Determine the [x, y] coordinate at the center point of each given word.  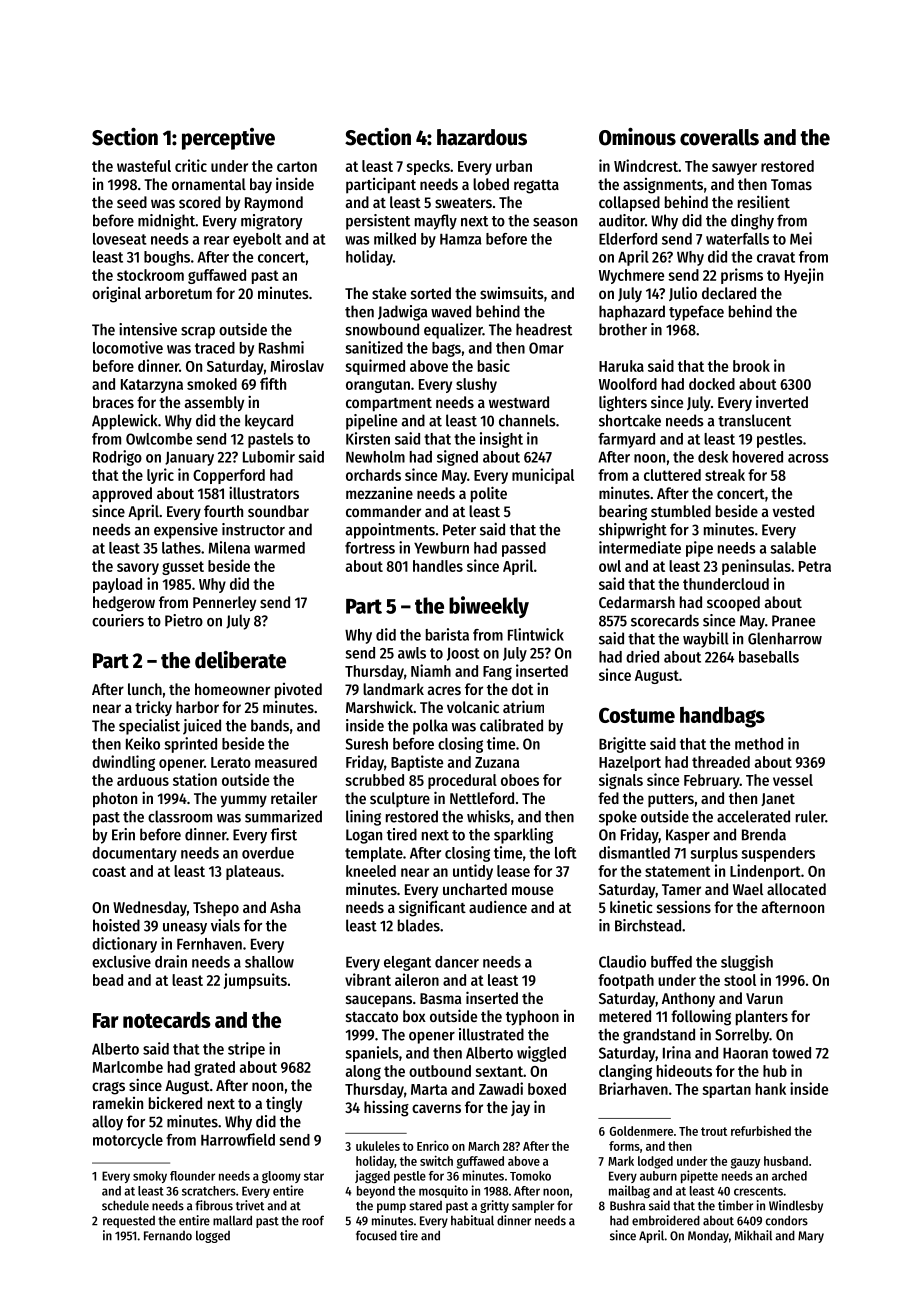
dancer [457, 962]
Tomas [791, 184]
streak [725, 475]
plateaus [253, 872]
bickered [175, 1103]
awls [412, 653]
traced [215, 348]
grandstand [659, 1036]
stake [389, 293]
